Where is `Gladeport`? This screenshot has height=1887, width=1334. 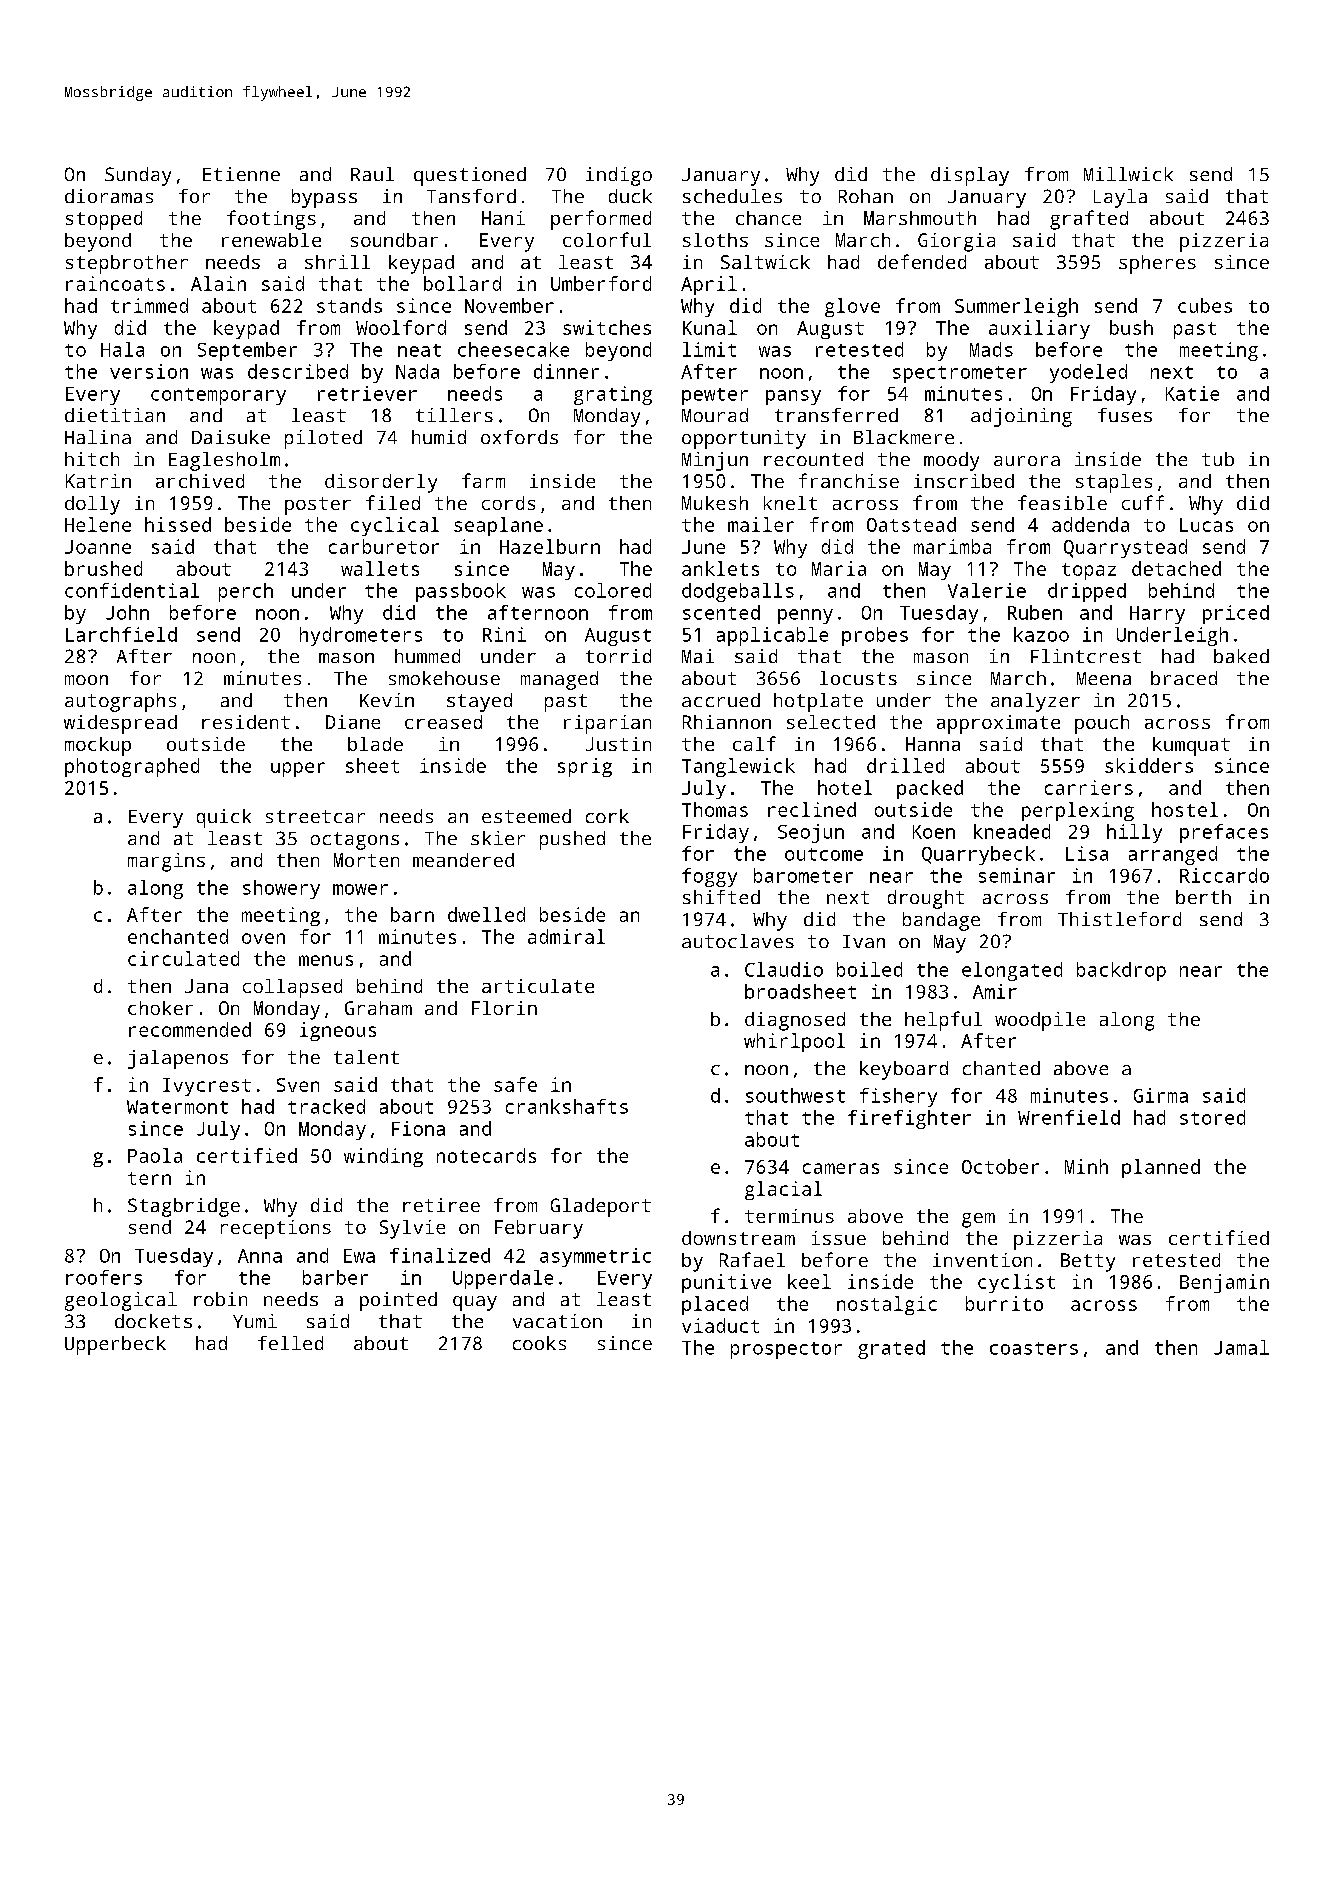
Gladeport is located at coordinates (601, 1207).
